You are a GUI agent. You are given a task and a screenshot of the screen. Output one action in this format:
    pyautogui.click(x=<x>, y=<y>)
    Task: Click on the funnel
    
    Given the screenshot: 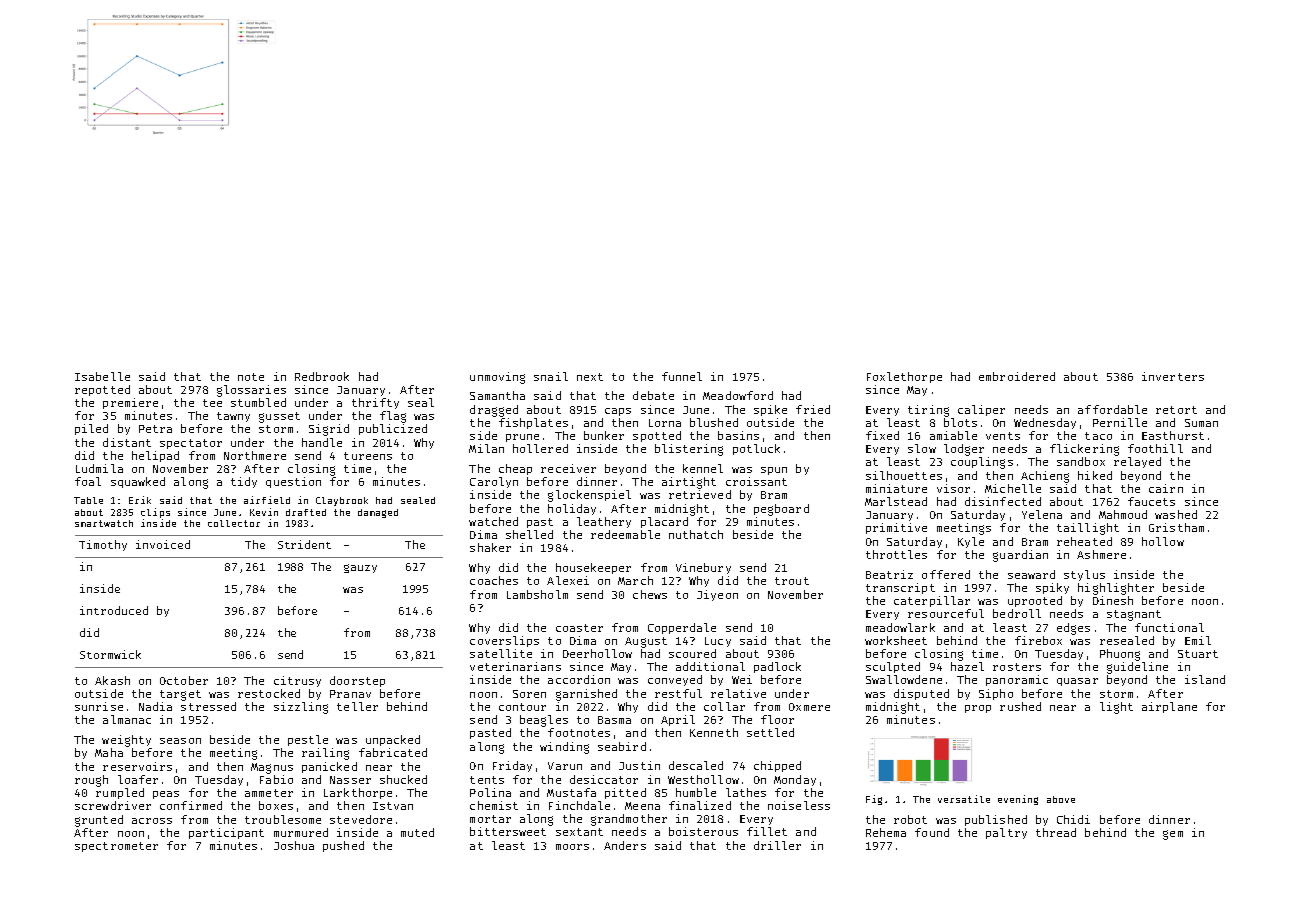 What is the action you would take?
    pyautogui.click(x=682, y=376)
